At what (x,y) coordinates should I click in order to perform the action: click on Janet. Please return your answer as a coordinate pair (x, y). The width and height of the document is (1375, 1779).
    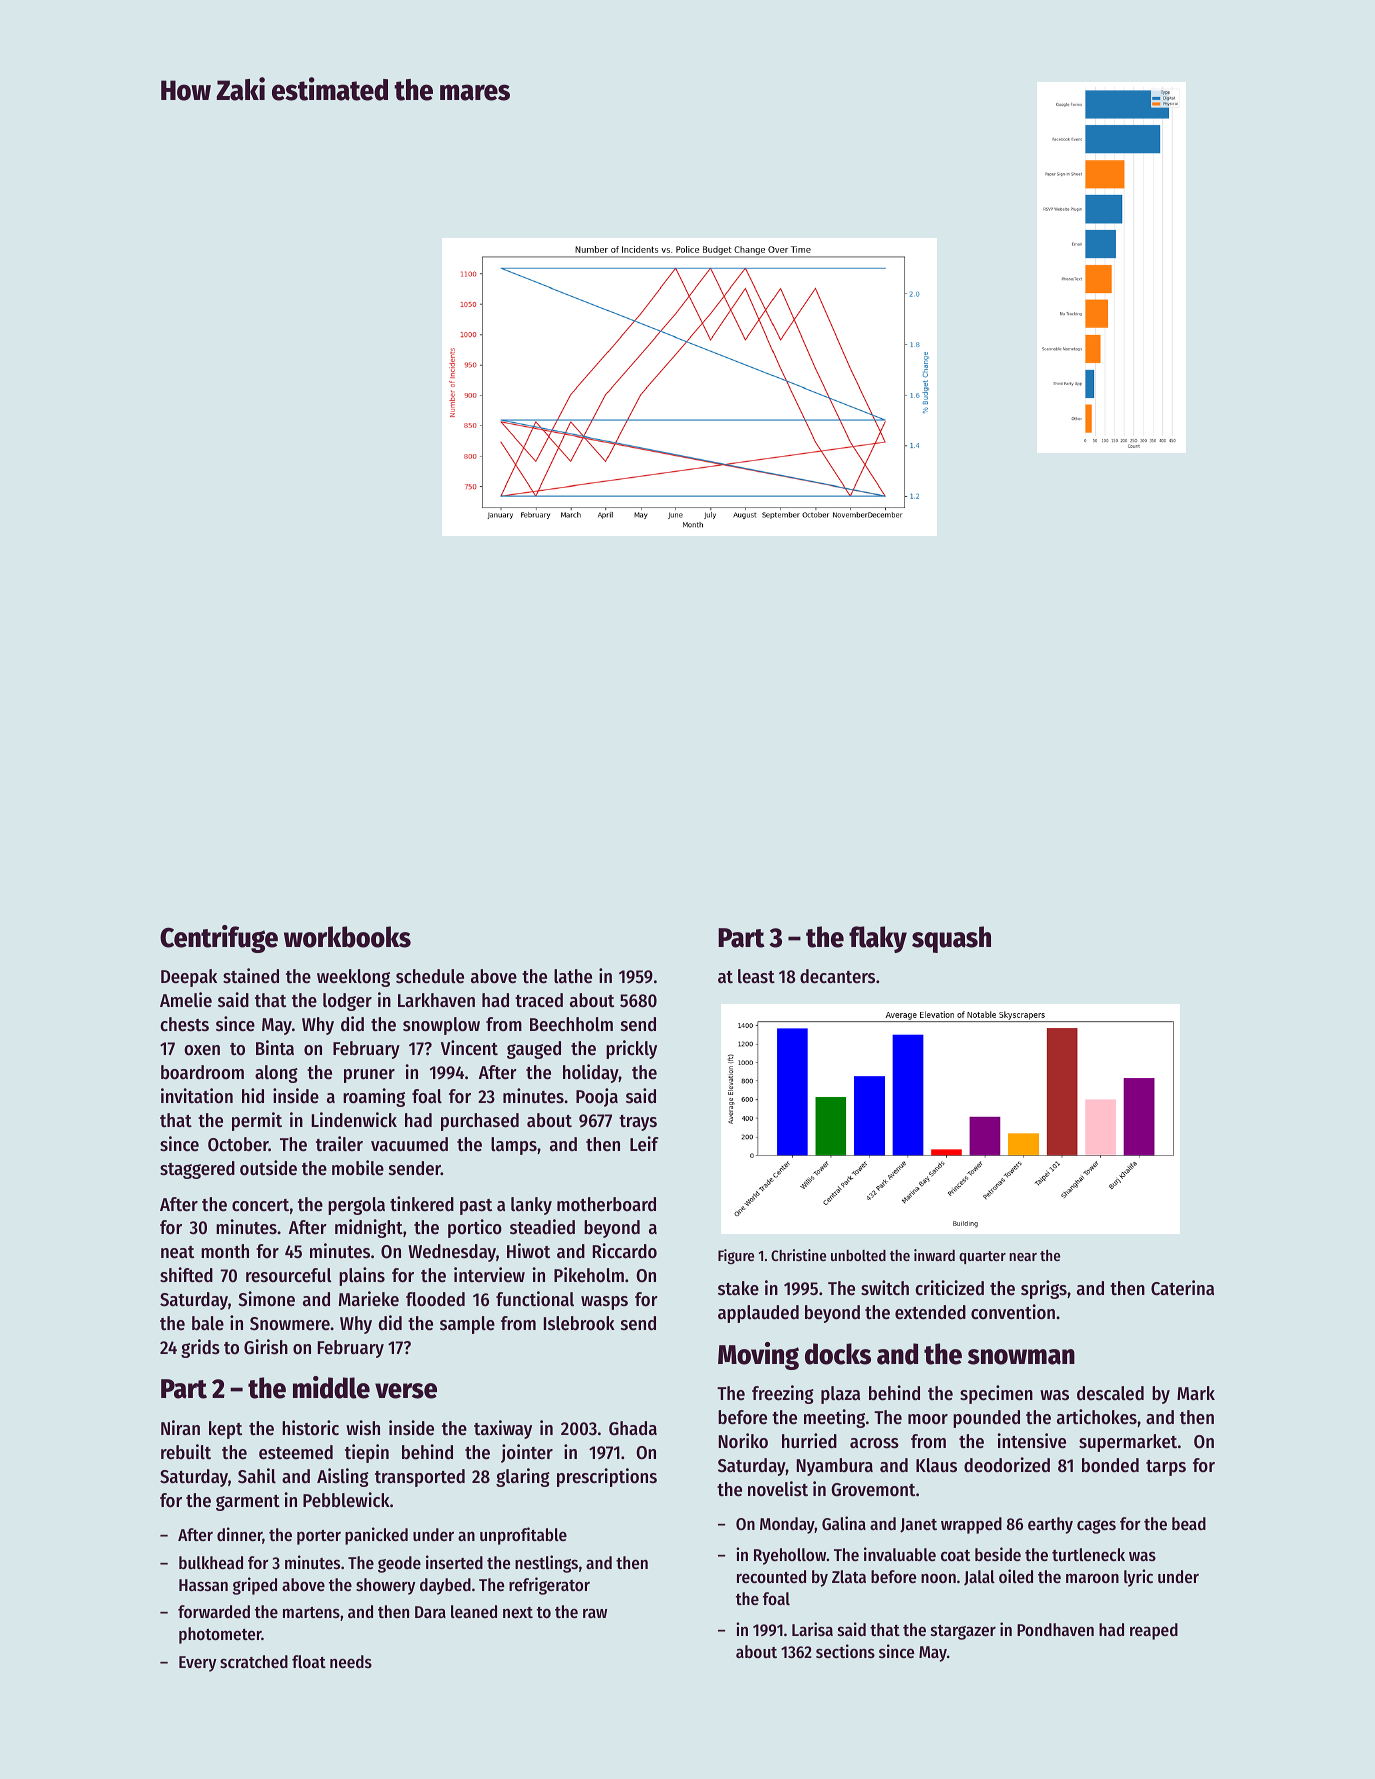
    Looking at the image, I should click on (918, 1525).
